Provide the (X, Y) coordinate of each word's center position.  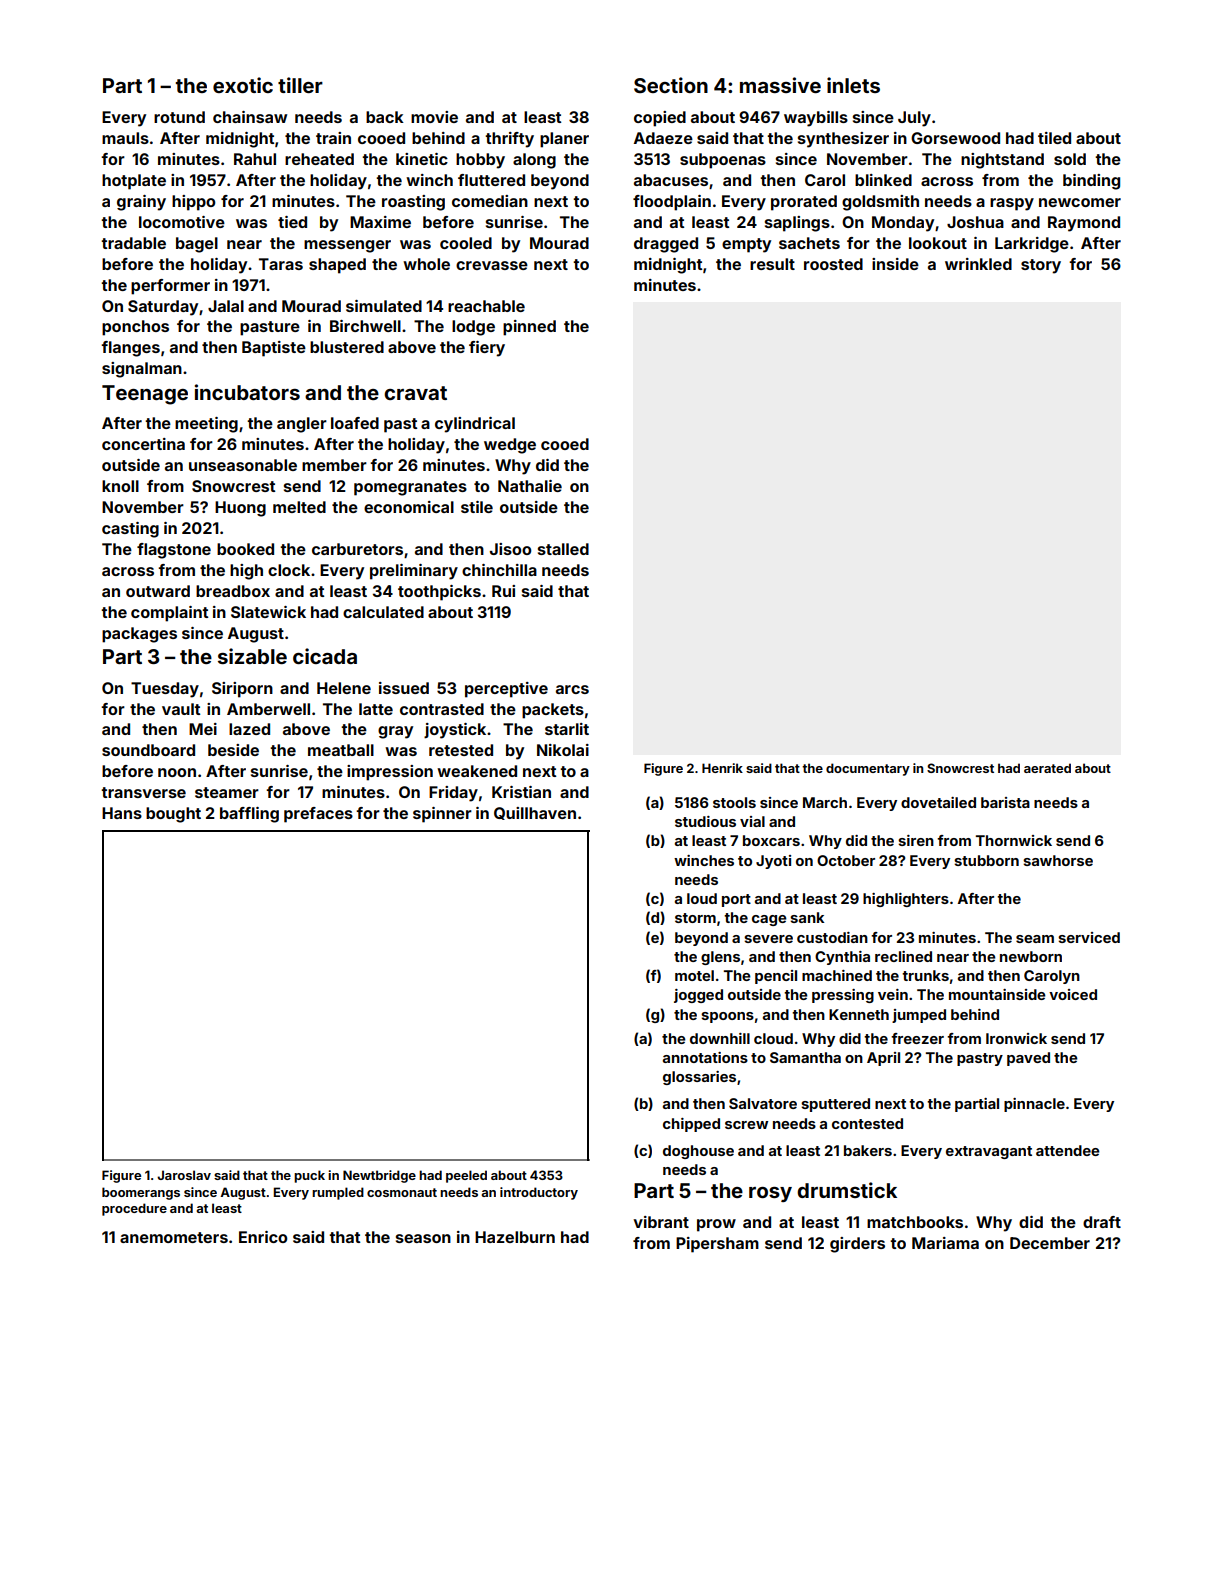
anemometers (174, 1237)
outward (158, 591)
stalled (563, 549)
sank (807, 917)
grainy (141, 203)
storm (695, 918)
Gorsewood (955, 138)
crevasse (492, 265)
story (1041, 266)
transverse (143, 792)
